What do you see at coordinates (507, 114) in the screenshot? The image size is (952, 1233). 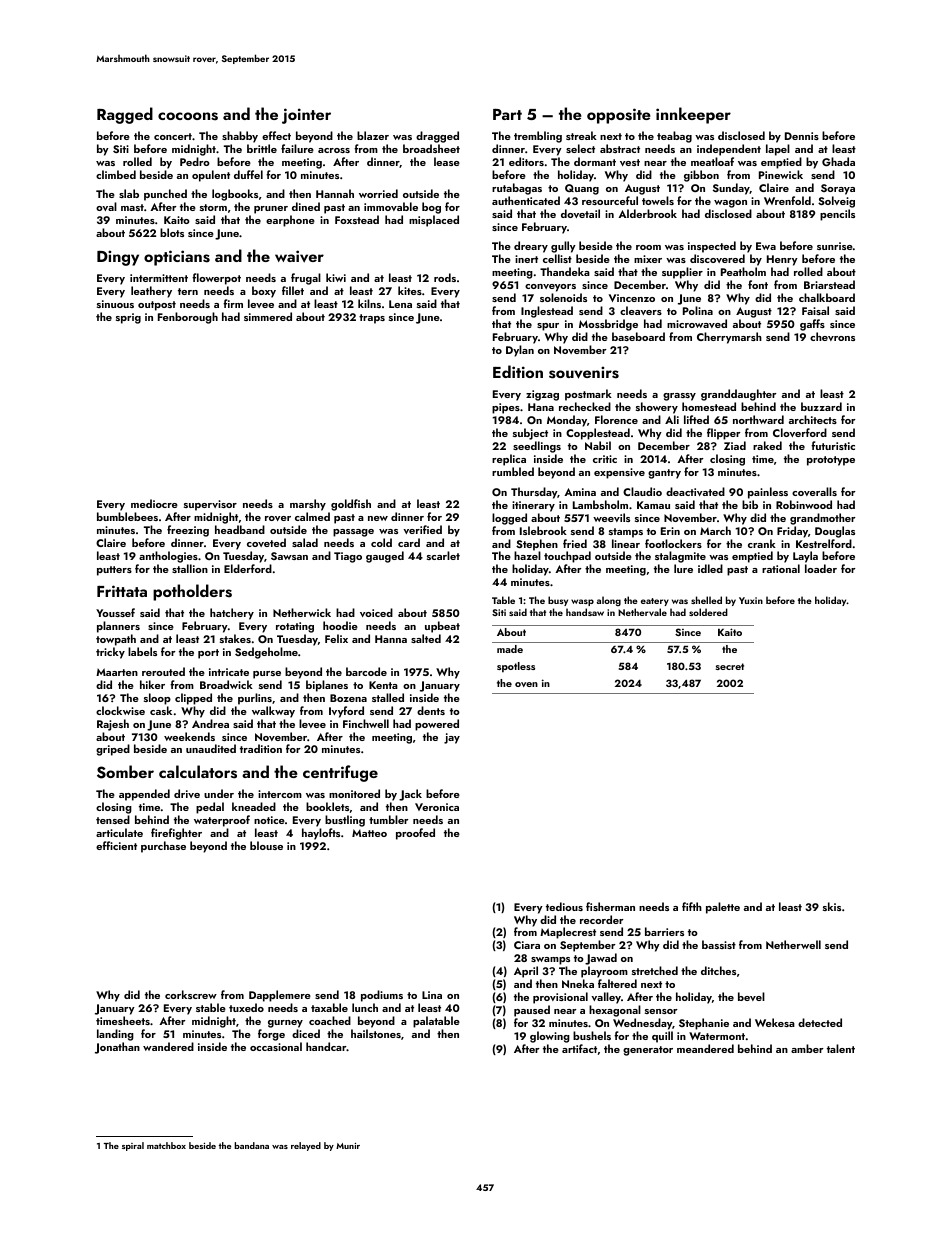 I see `Part` at bounding box center [507, 114].
